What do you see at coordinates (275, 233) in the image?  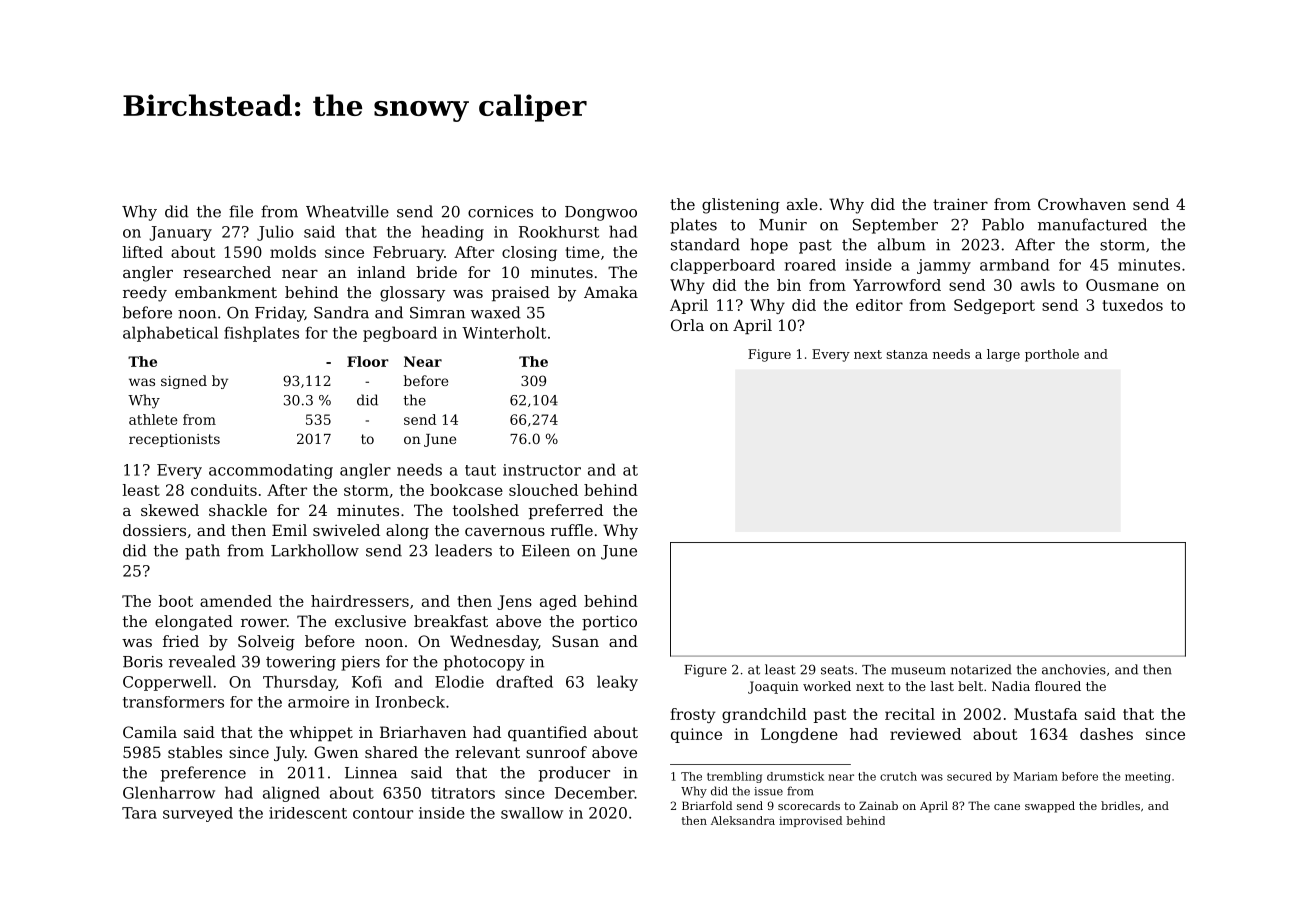 I see `Julio` at bounding box center [275, 233].
